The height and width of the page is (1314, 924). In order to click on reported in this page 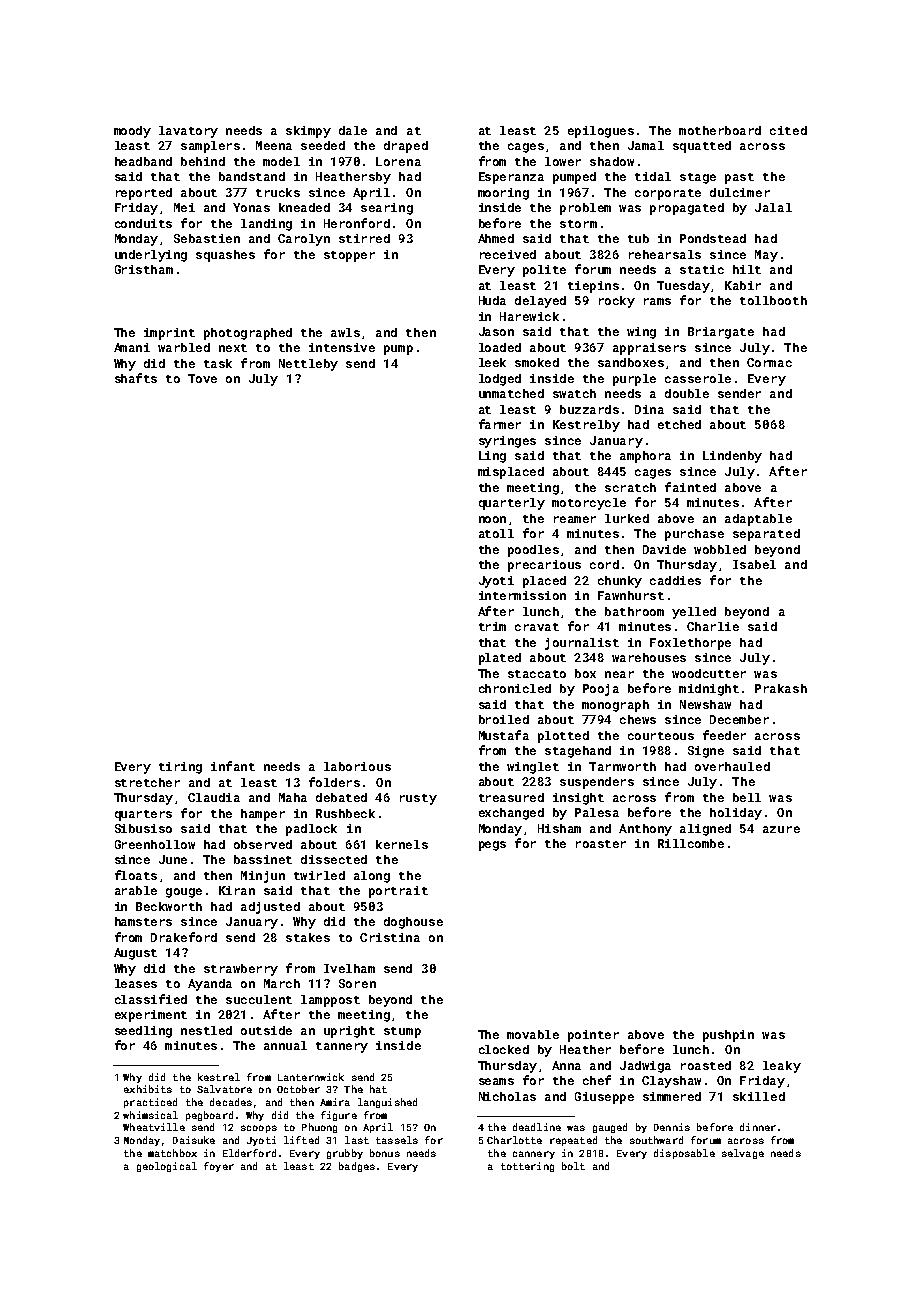, I will do `click(144, 194)`.
